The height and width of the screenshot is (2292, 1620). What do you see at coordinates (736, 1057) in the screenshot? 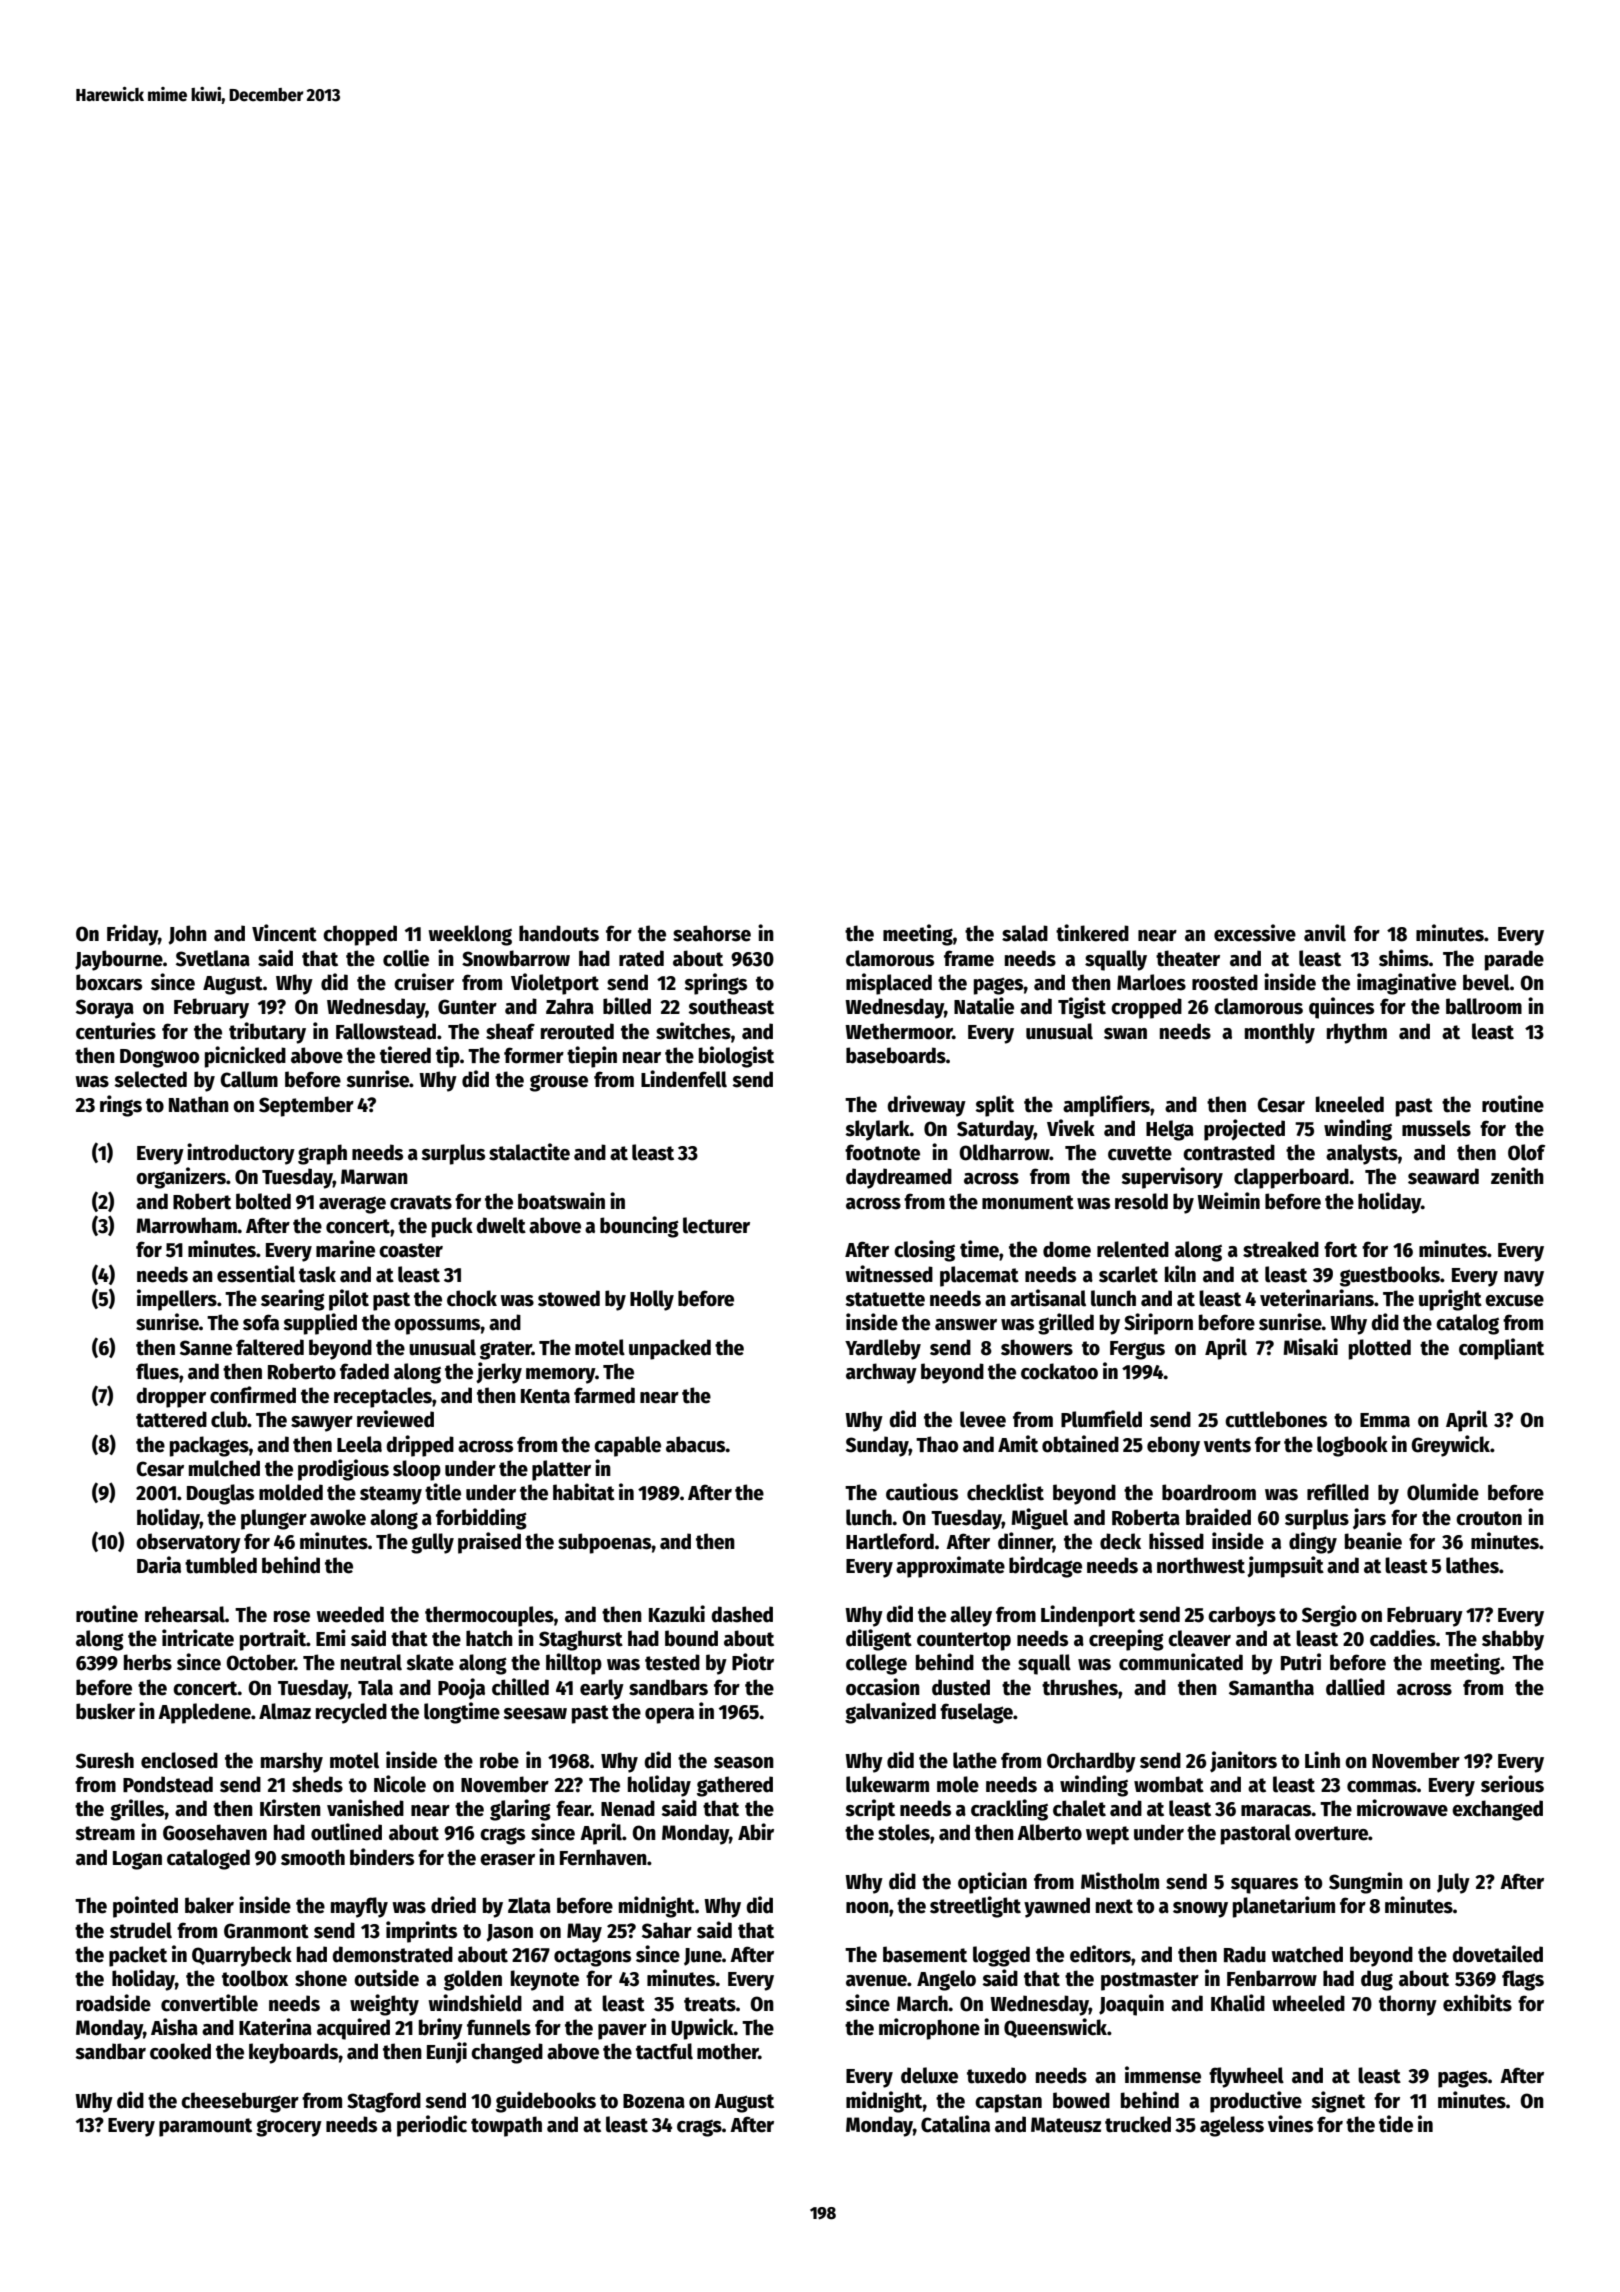
I see `biologist` at bounding box center [736, 1057].
